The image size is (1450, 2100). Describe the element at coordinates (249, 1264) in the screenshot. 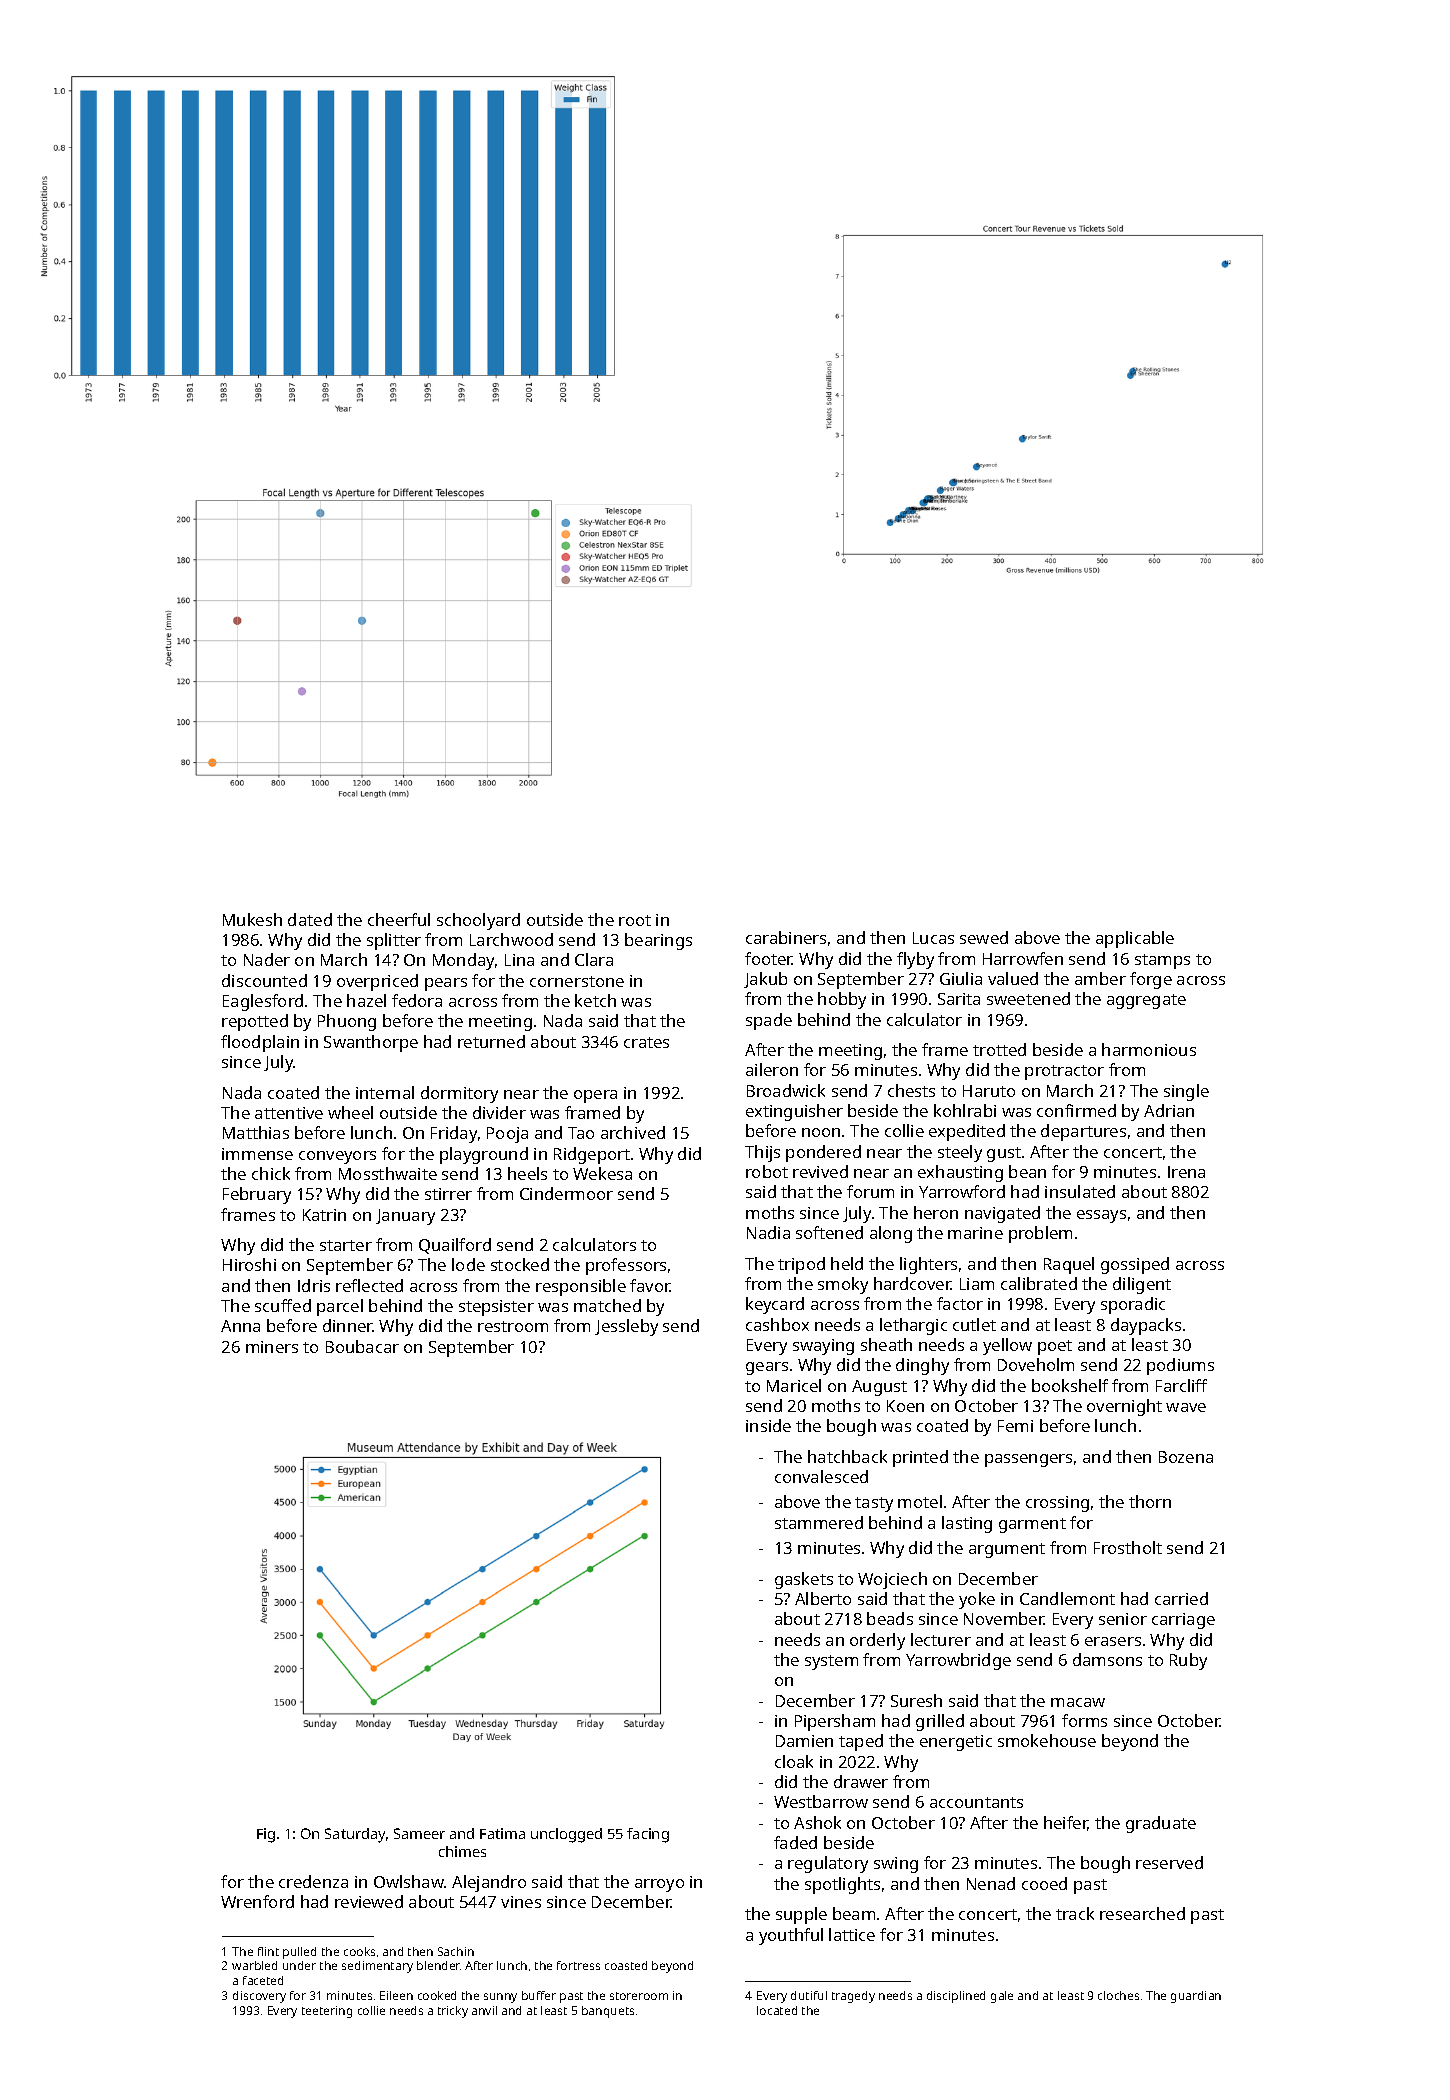

I see `Hiroshi` at that location.
